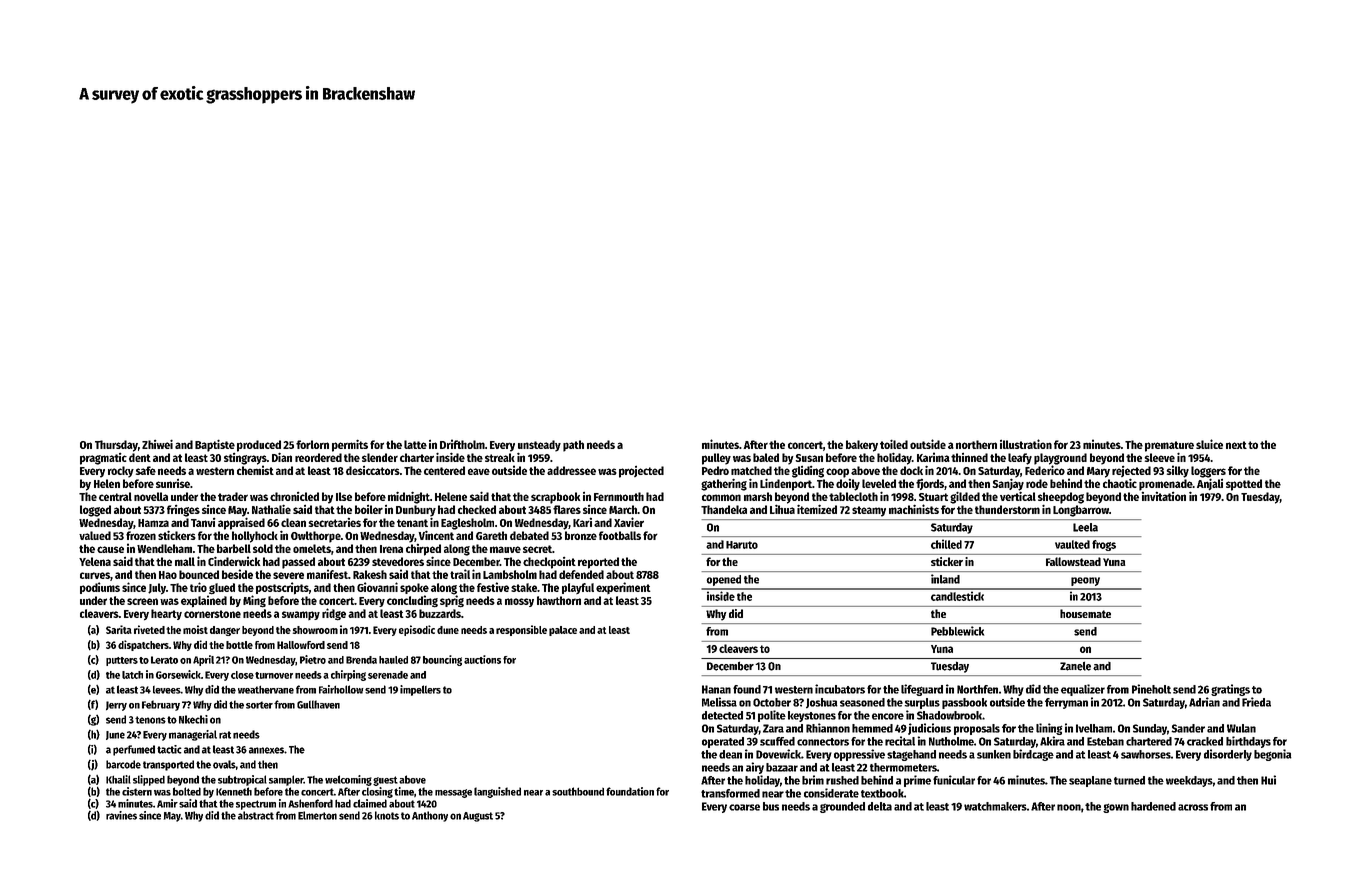  I want to click on Baptiste, so click(215, 446).
